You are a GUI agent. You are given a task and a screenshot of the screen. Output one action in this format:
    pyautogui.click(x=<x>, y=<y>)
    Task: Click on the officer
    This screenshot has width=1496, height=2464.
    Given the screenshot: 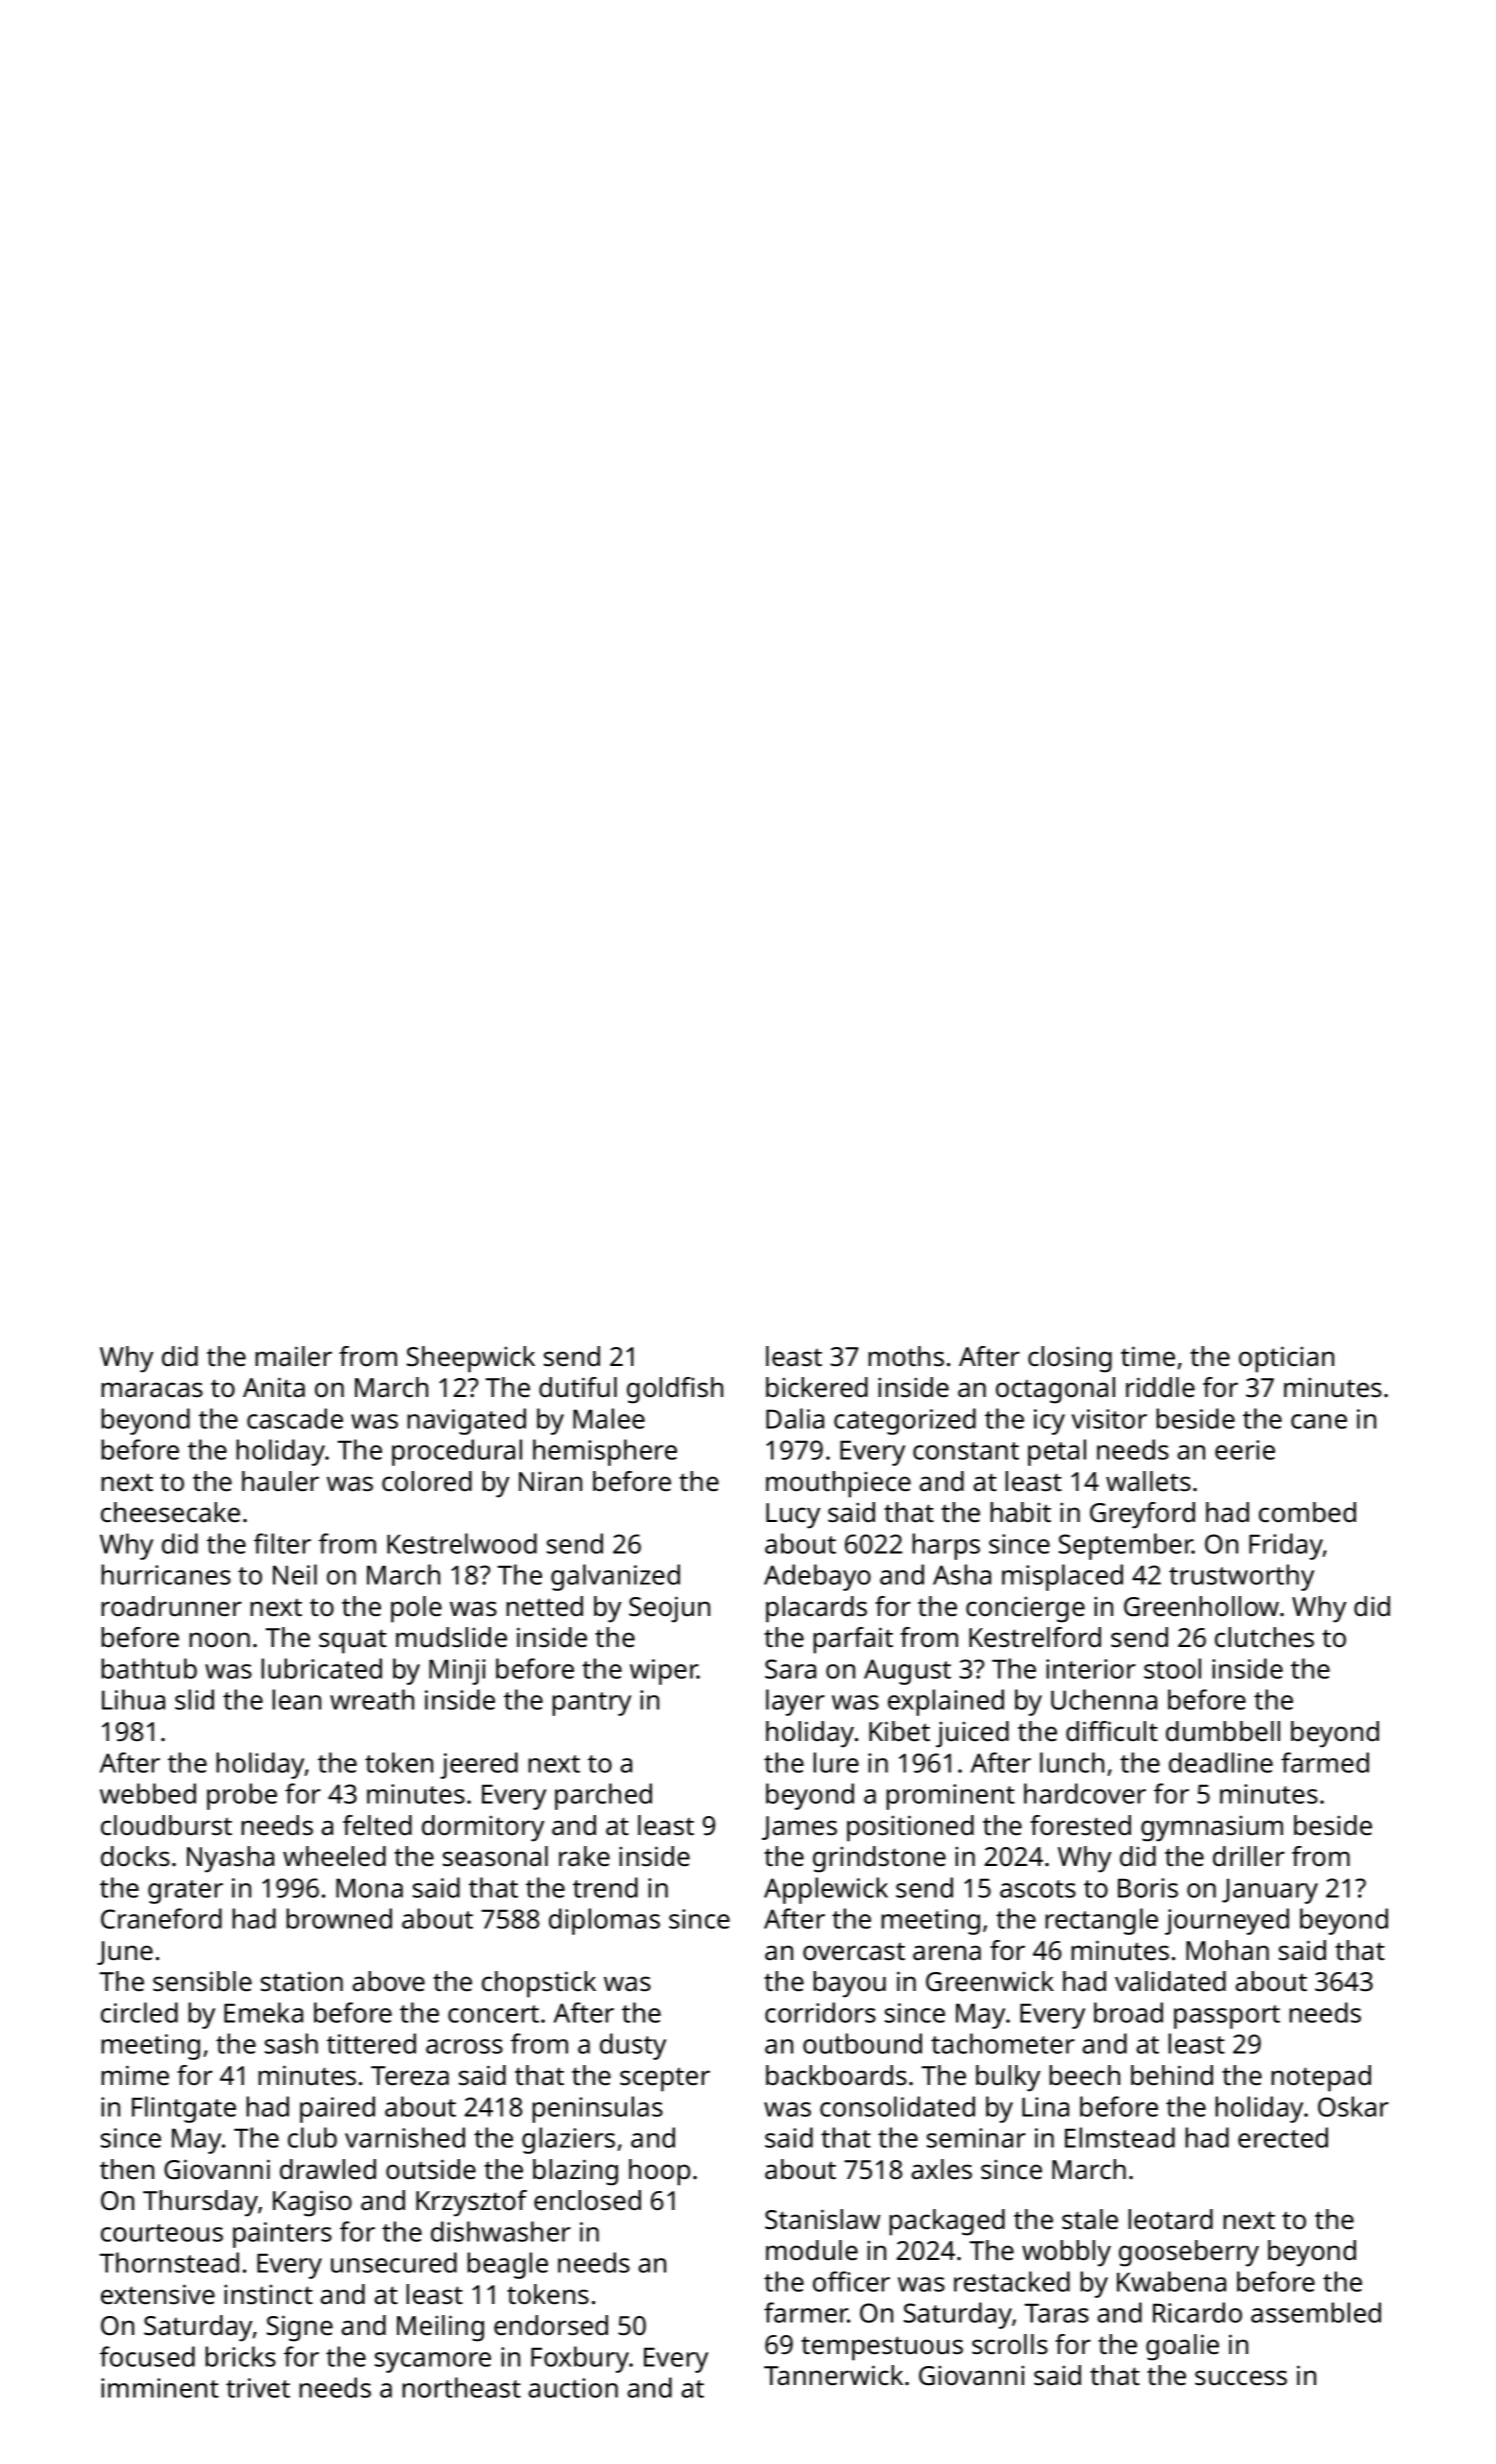 What is the action you would take?
    pyautogui.click(x=851, y=2281)
